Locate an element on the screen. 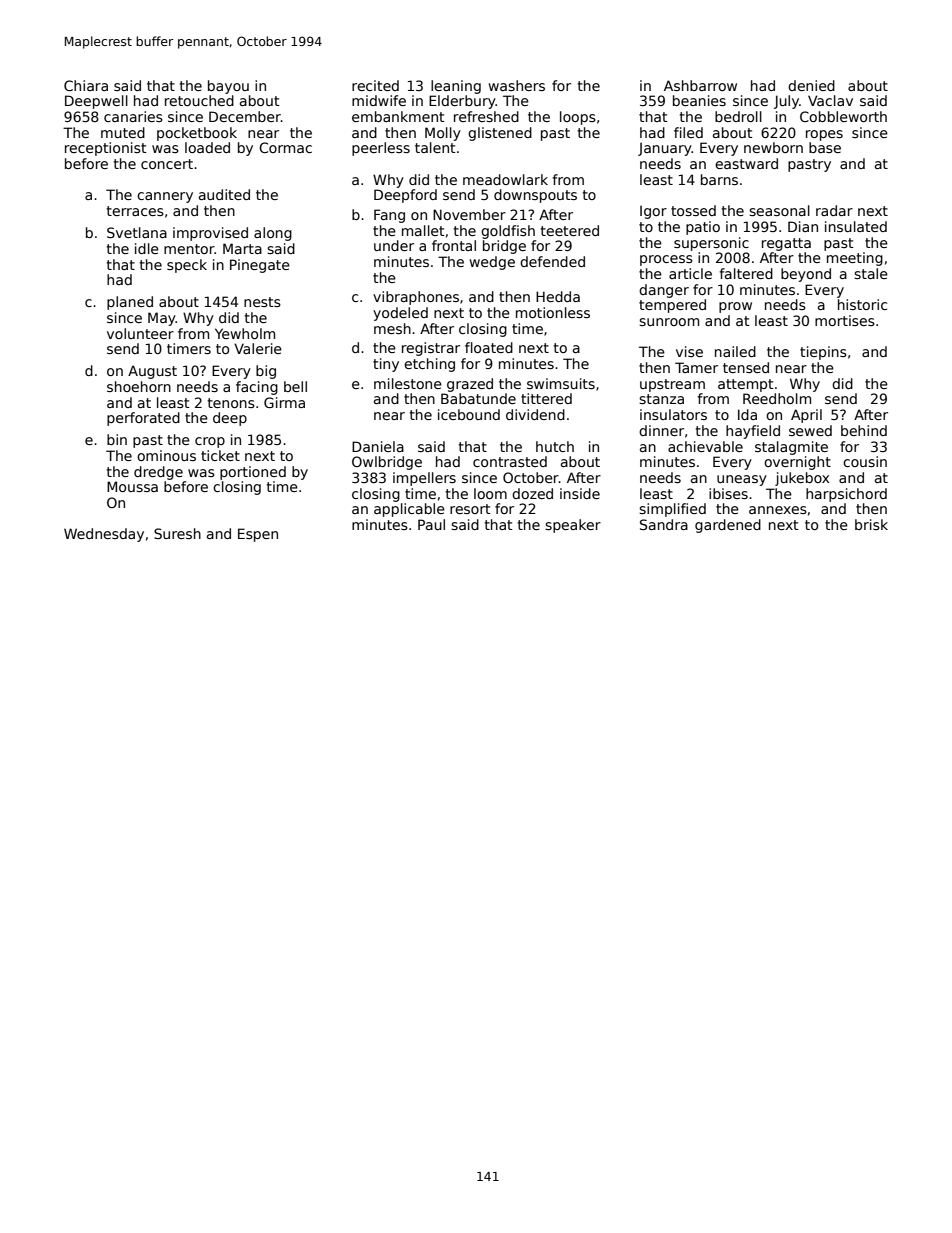 The width and height of the screenshot is (952, 1233). tiepins is located at coordinates (823, 353).
